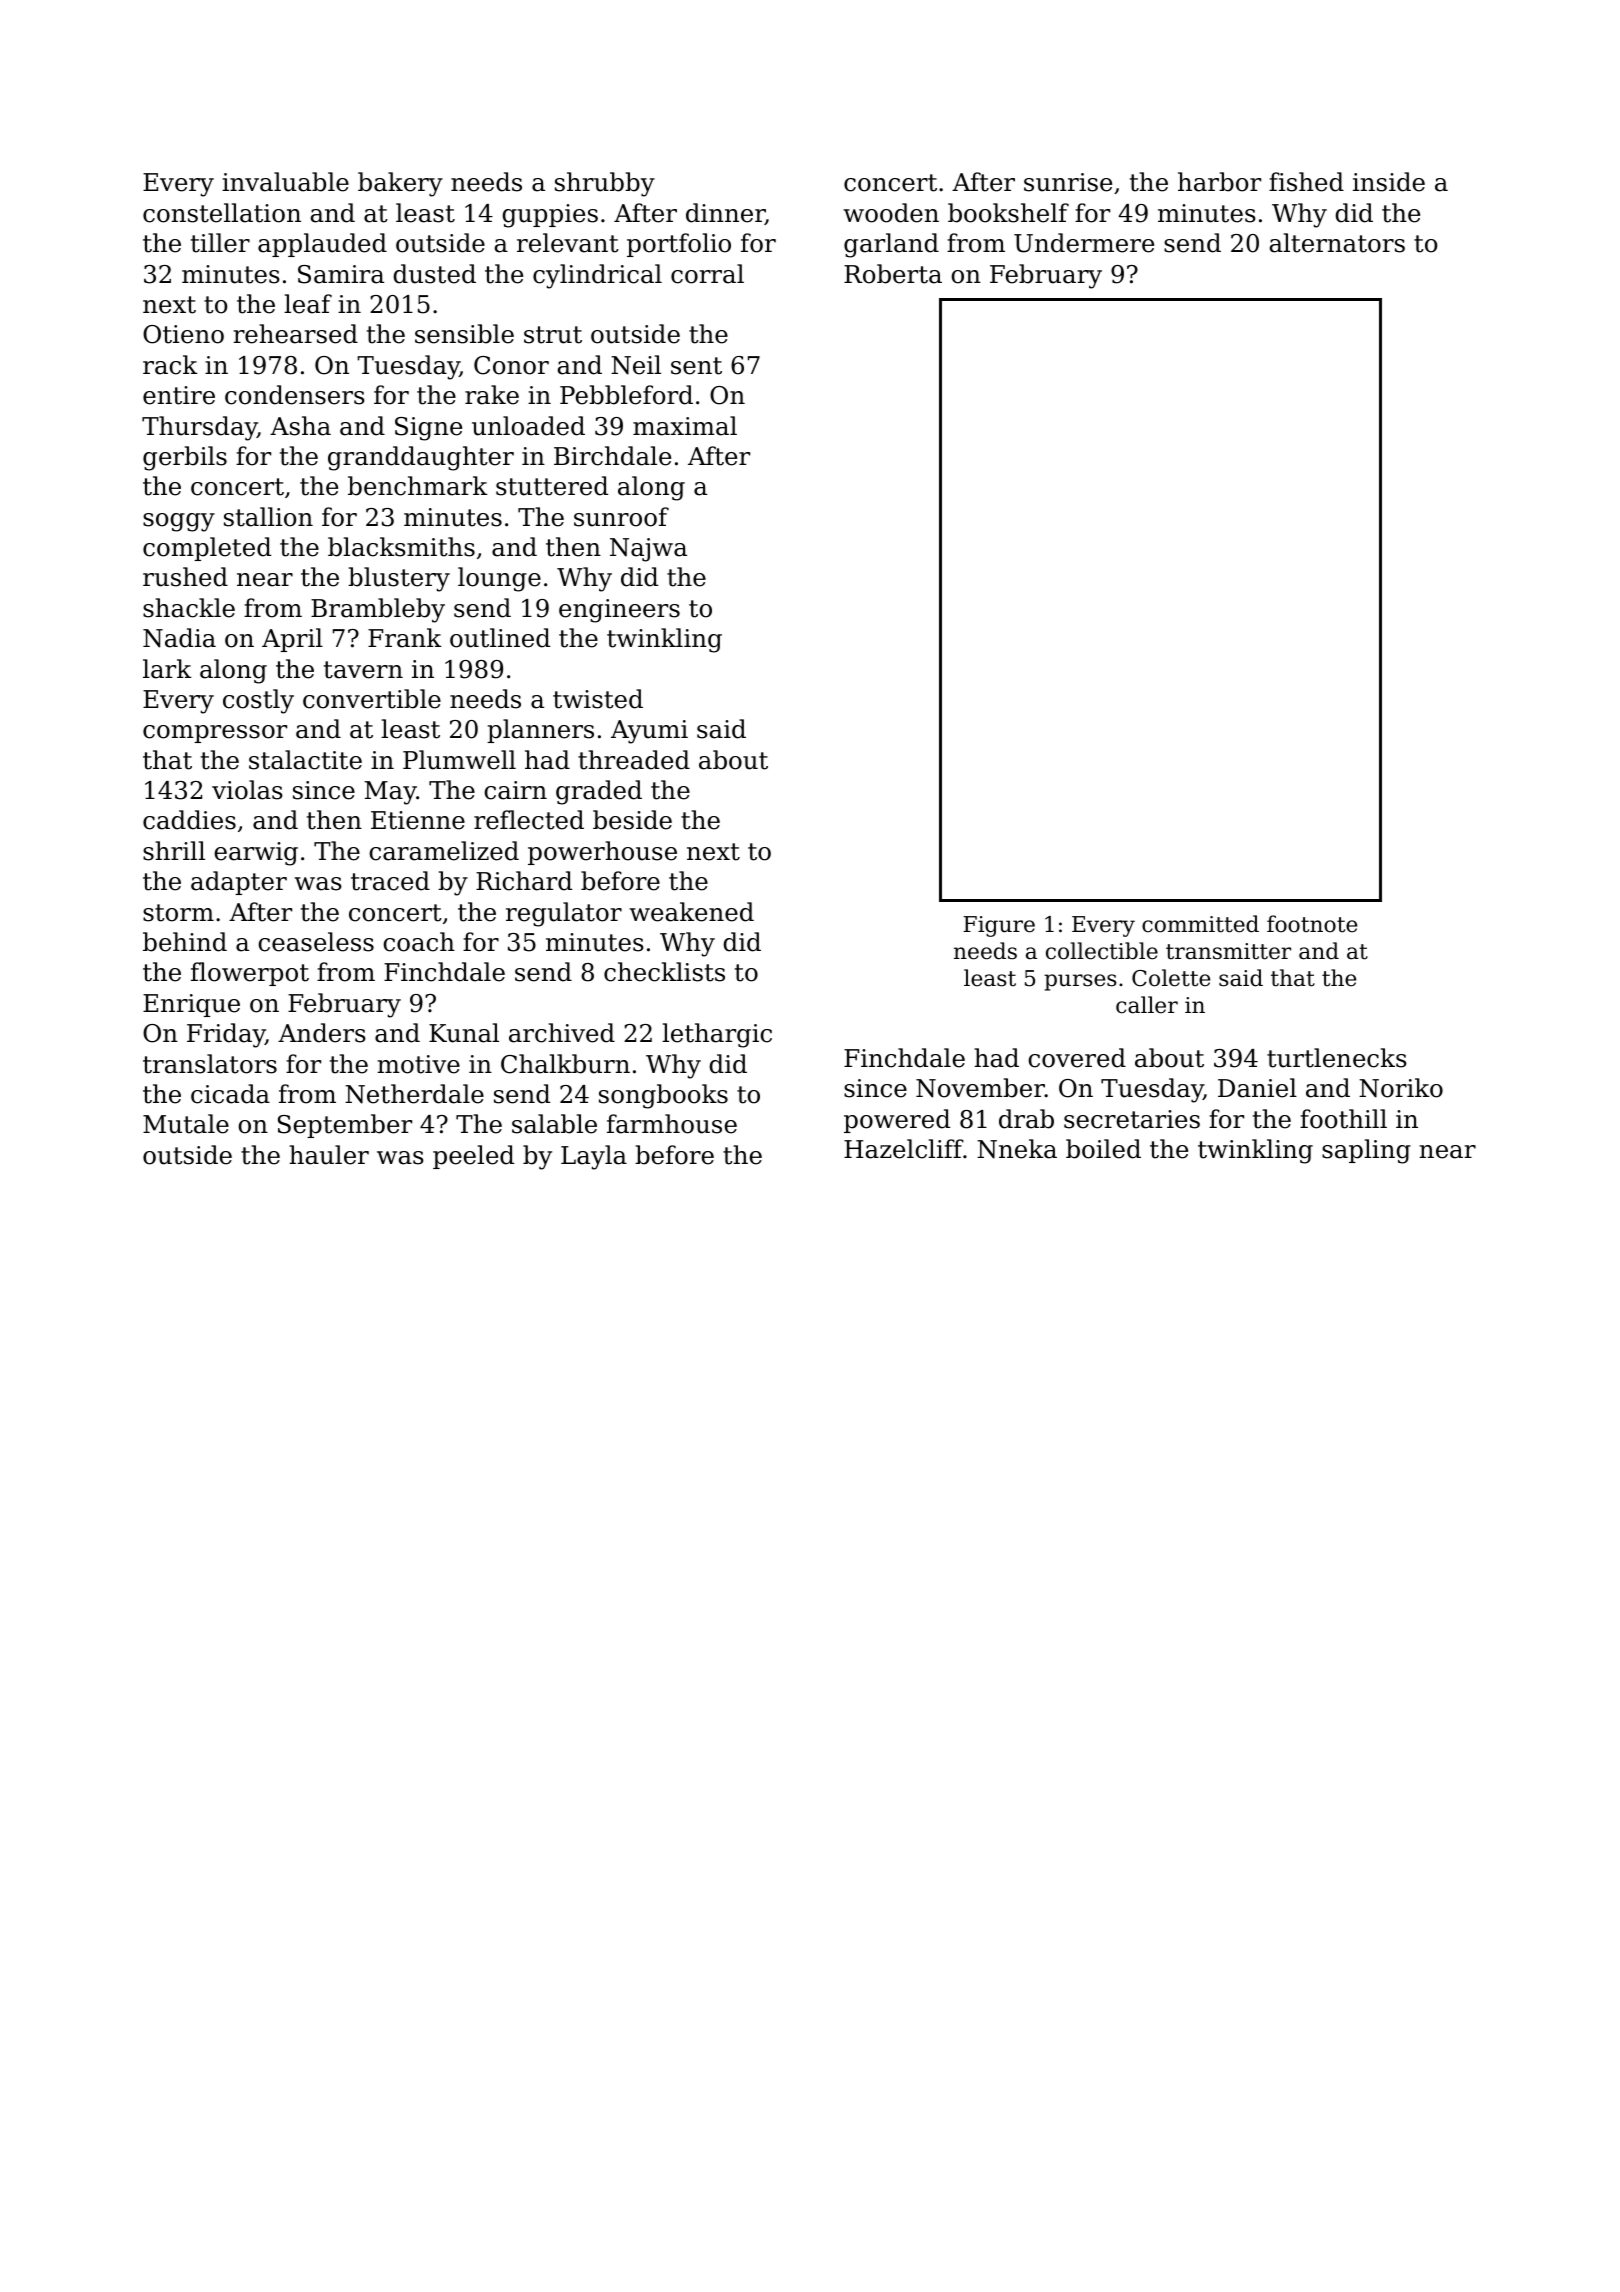 This screenshot has height=2292, width=1620. I want to click on ceaseless, so click(316, 942).
